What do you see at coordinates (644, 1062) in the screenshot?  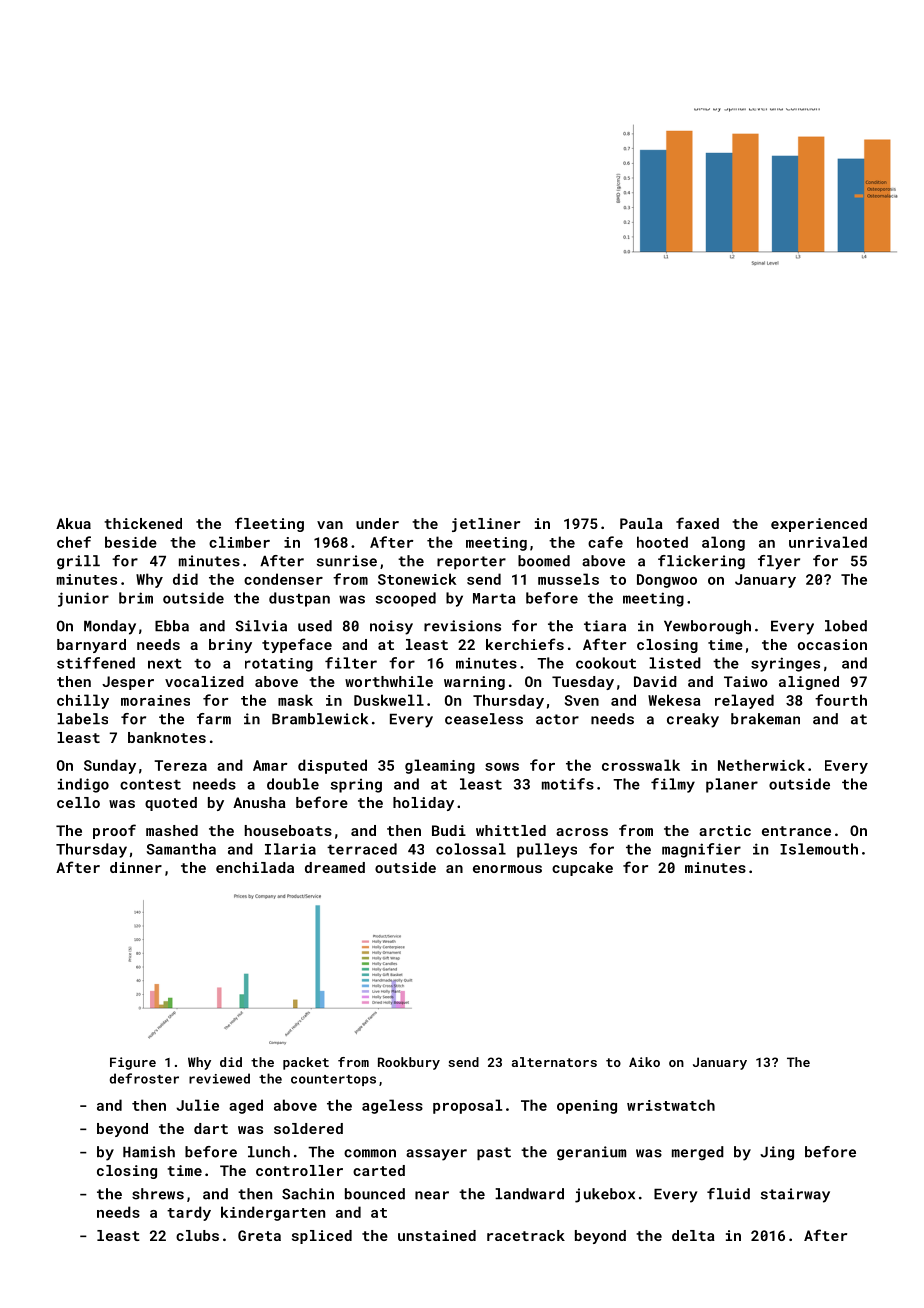 I see `Aiko` at bounding box center [644, 1062].
